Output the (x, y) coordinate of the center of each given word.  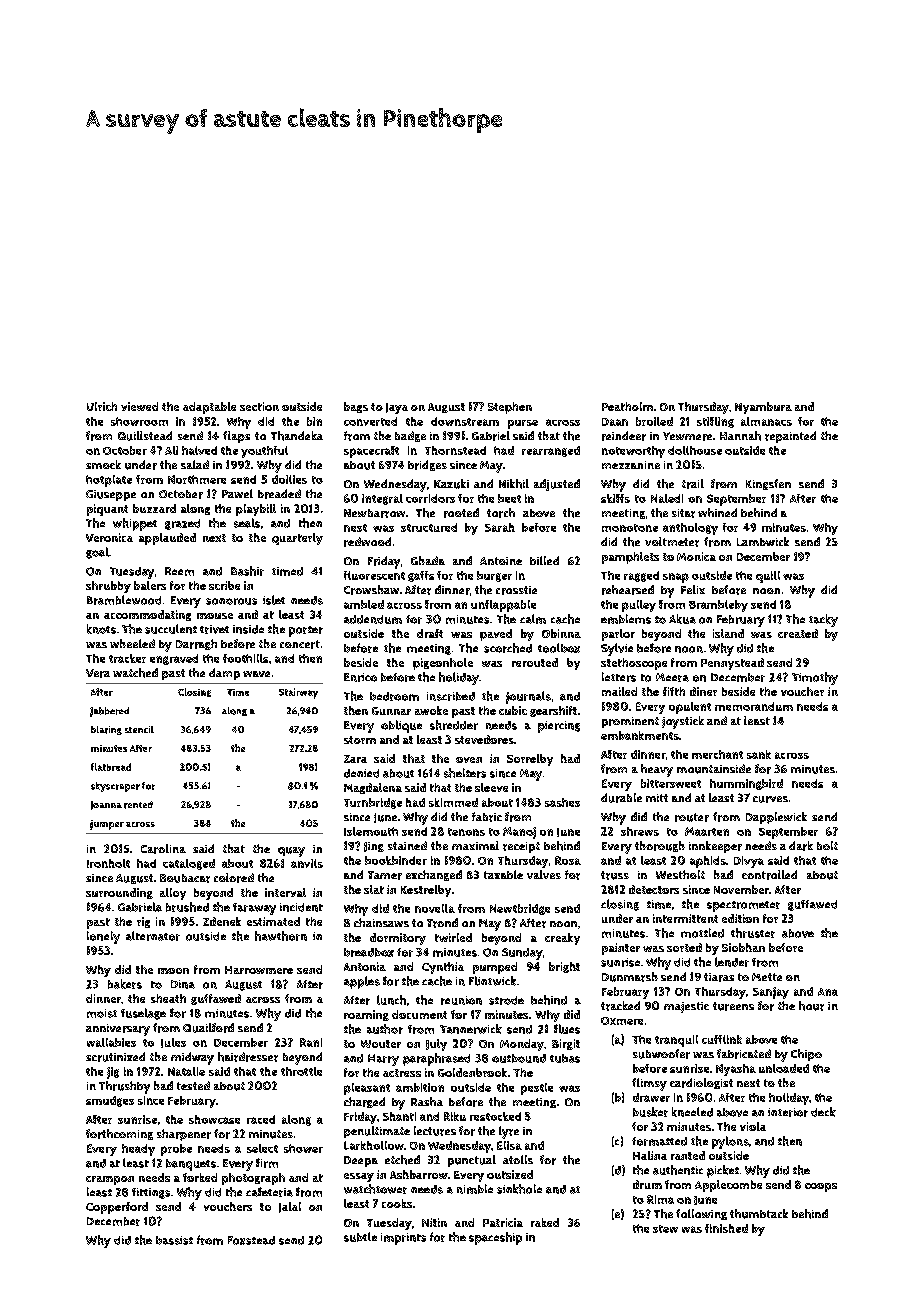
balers (150, 585)
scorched (508, 648)
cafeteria (269, 1192)
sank (759, 754)
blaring (106, 730)
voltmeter (672, 542)
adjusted (557, 485)
